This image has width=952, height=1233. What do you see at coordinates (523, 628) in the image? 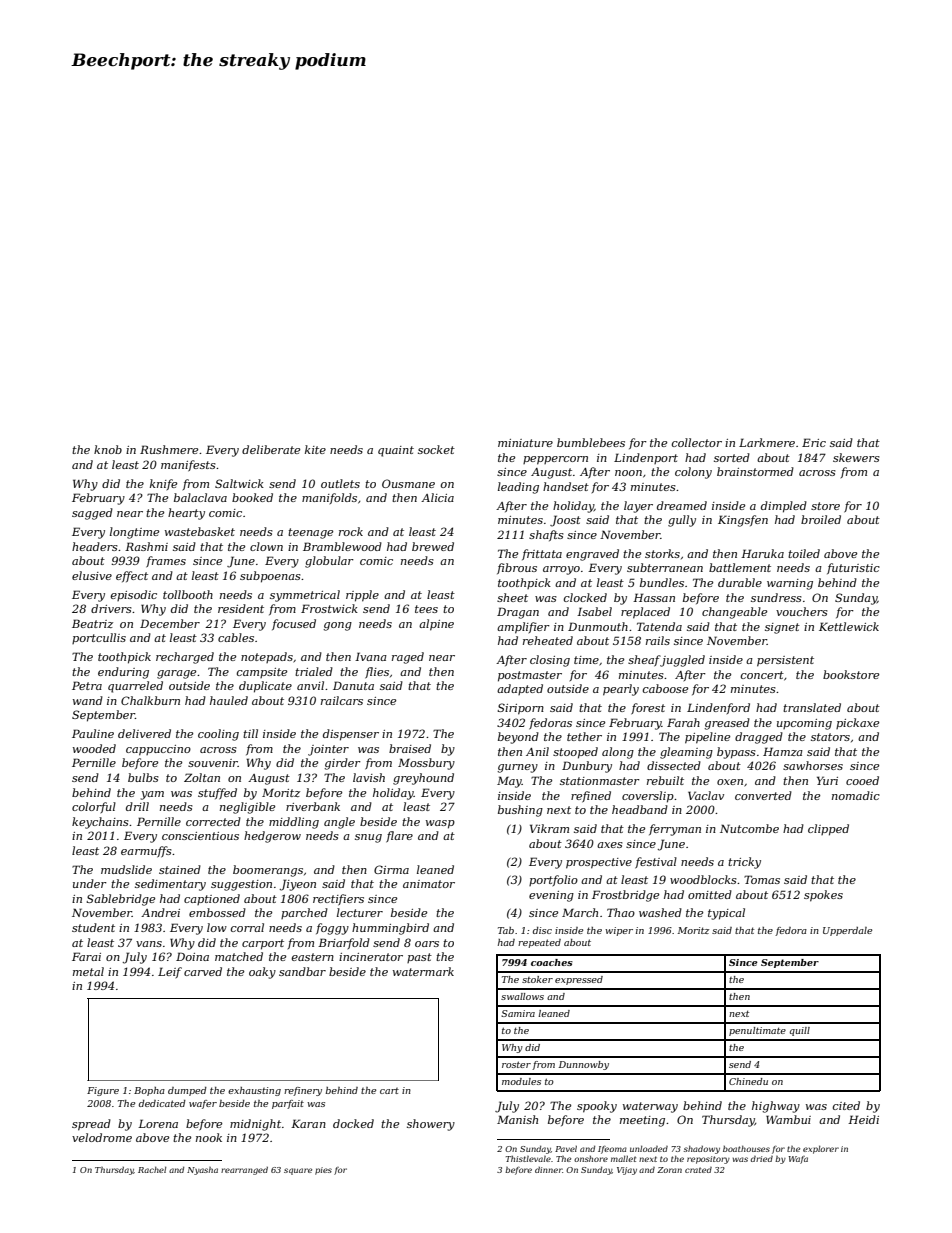
I see `amplifier` at bounding box center [523, 628].
